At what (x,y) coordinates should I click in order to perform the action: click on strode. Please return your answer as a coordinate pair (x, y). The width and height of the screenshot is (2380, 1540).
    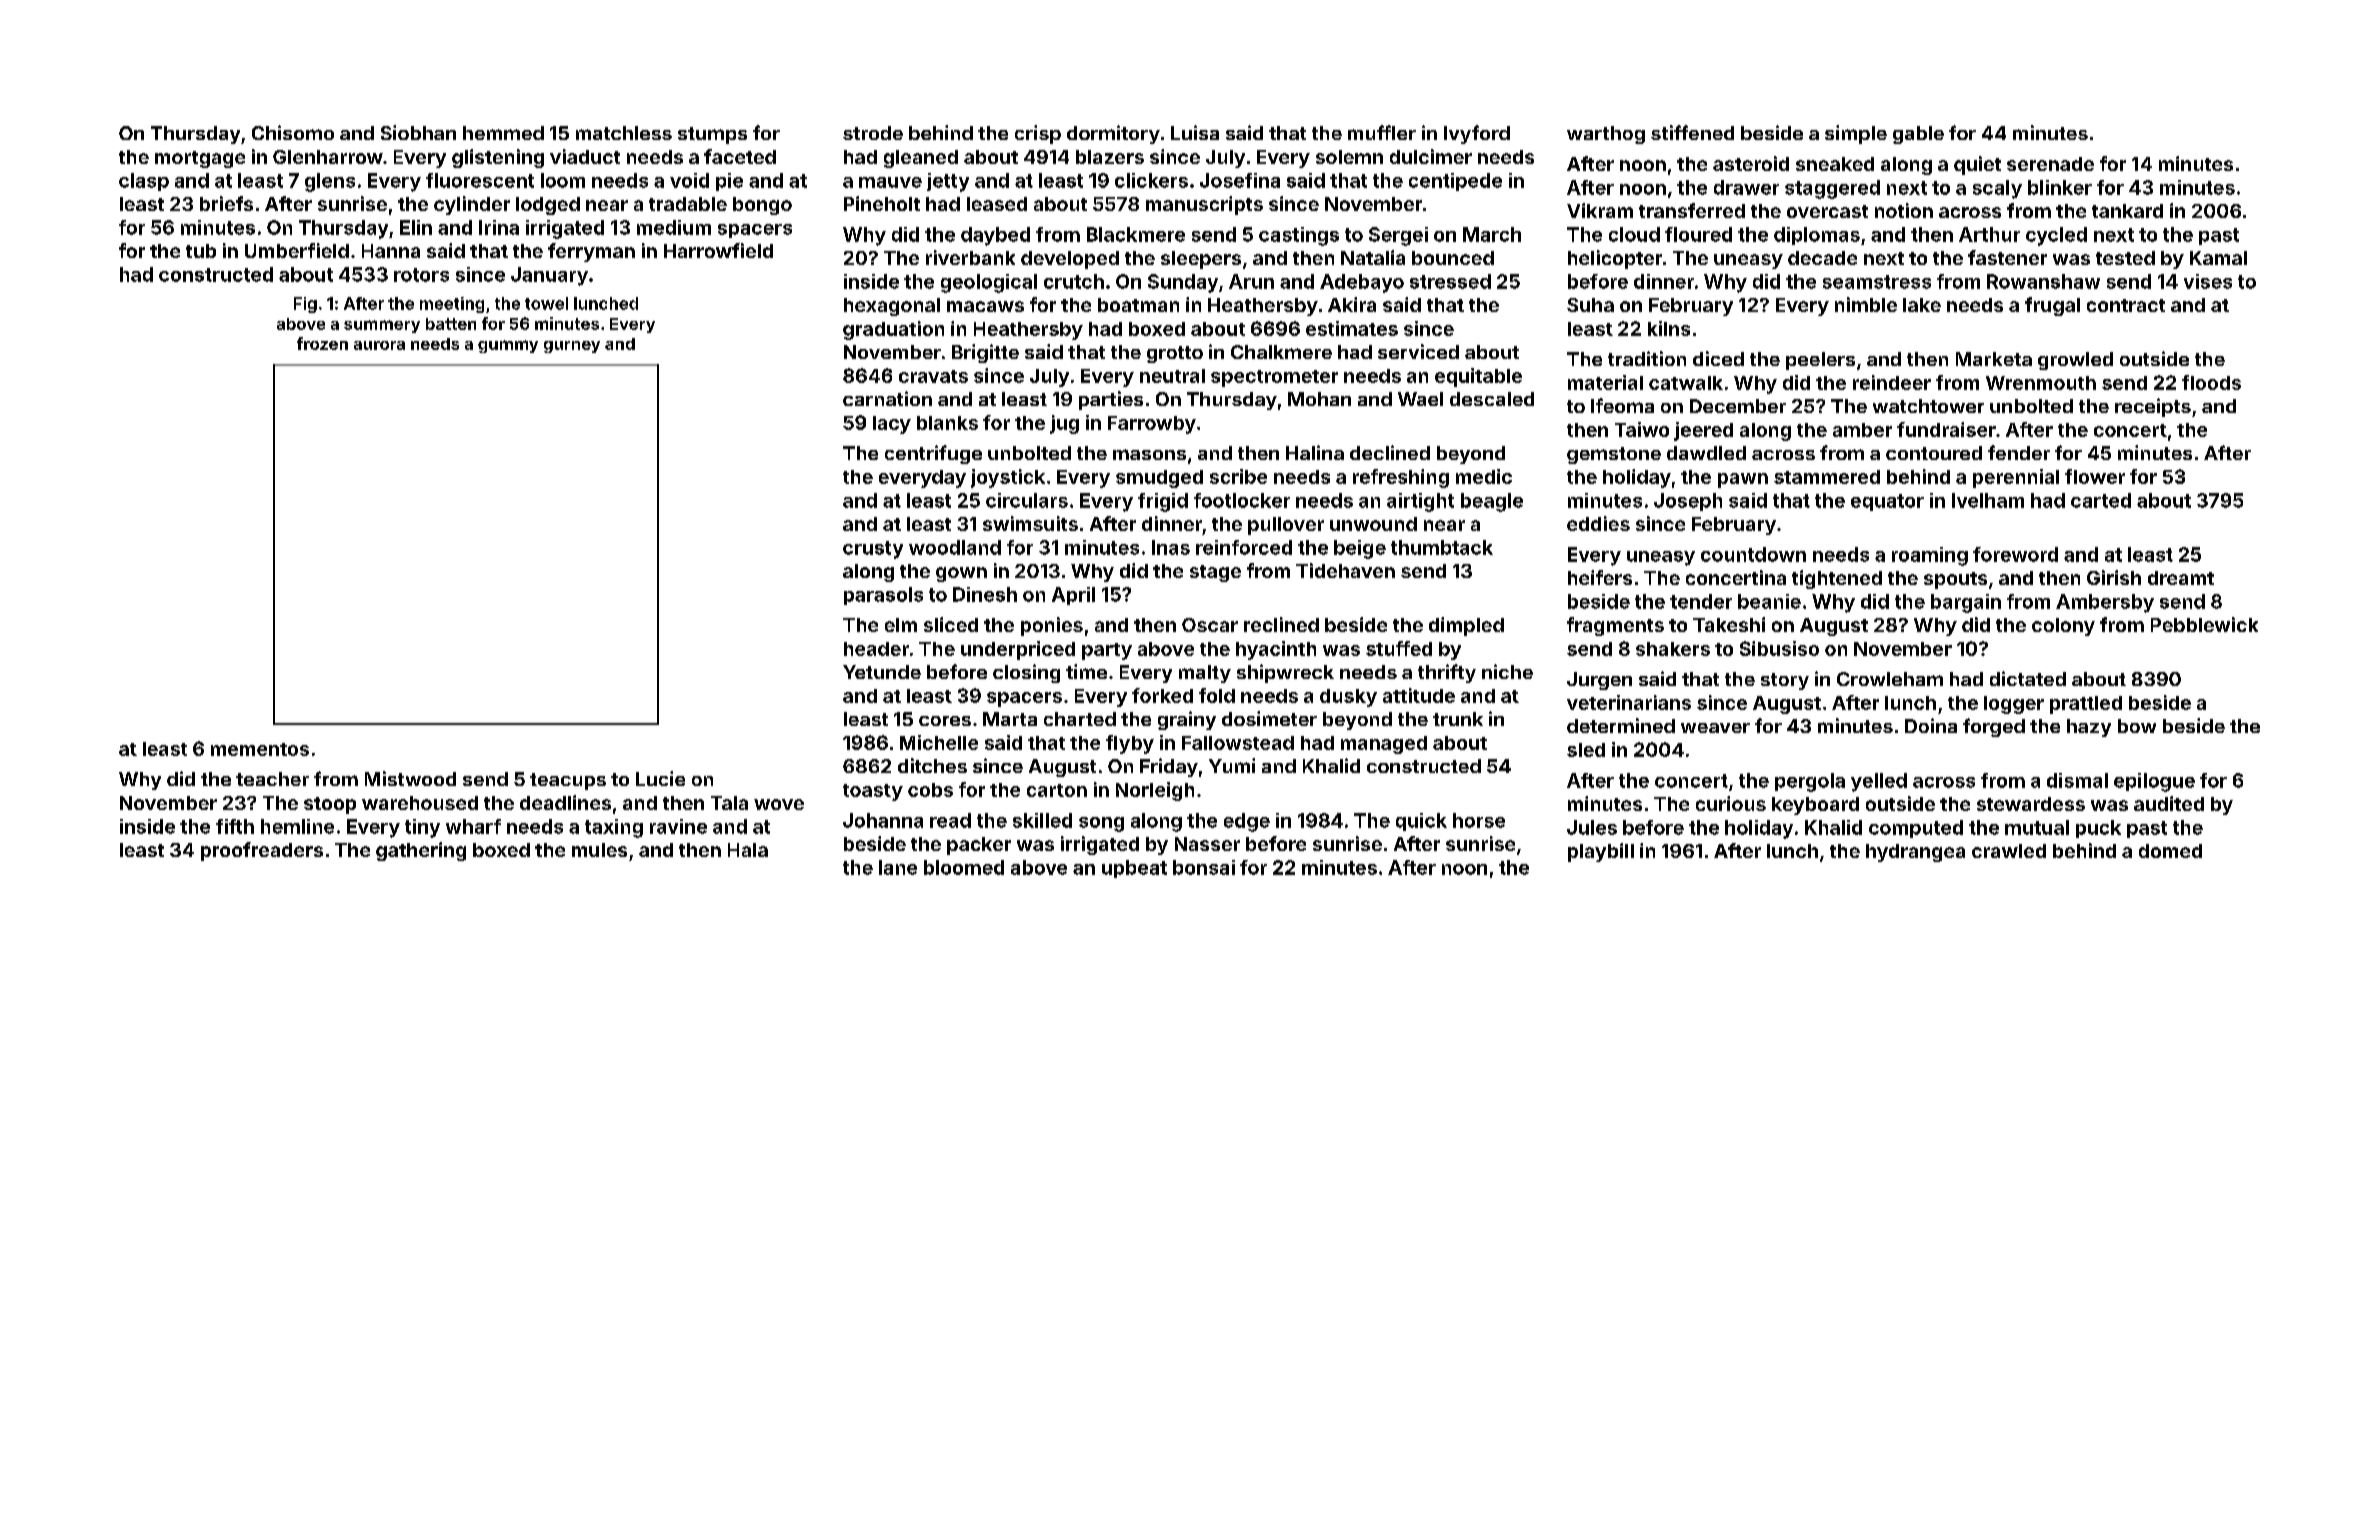
    Looking at the image, I should click on (873, 133).
